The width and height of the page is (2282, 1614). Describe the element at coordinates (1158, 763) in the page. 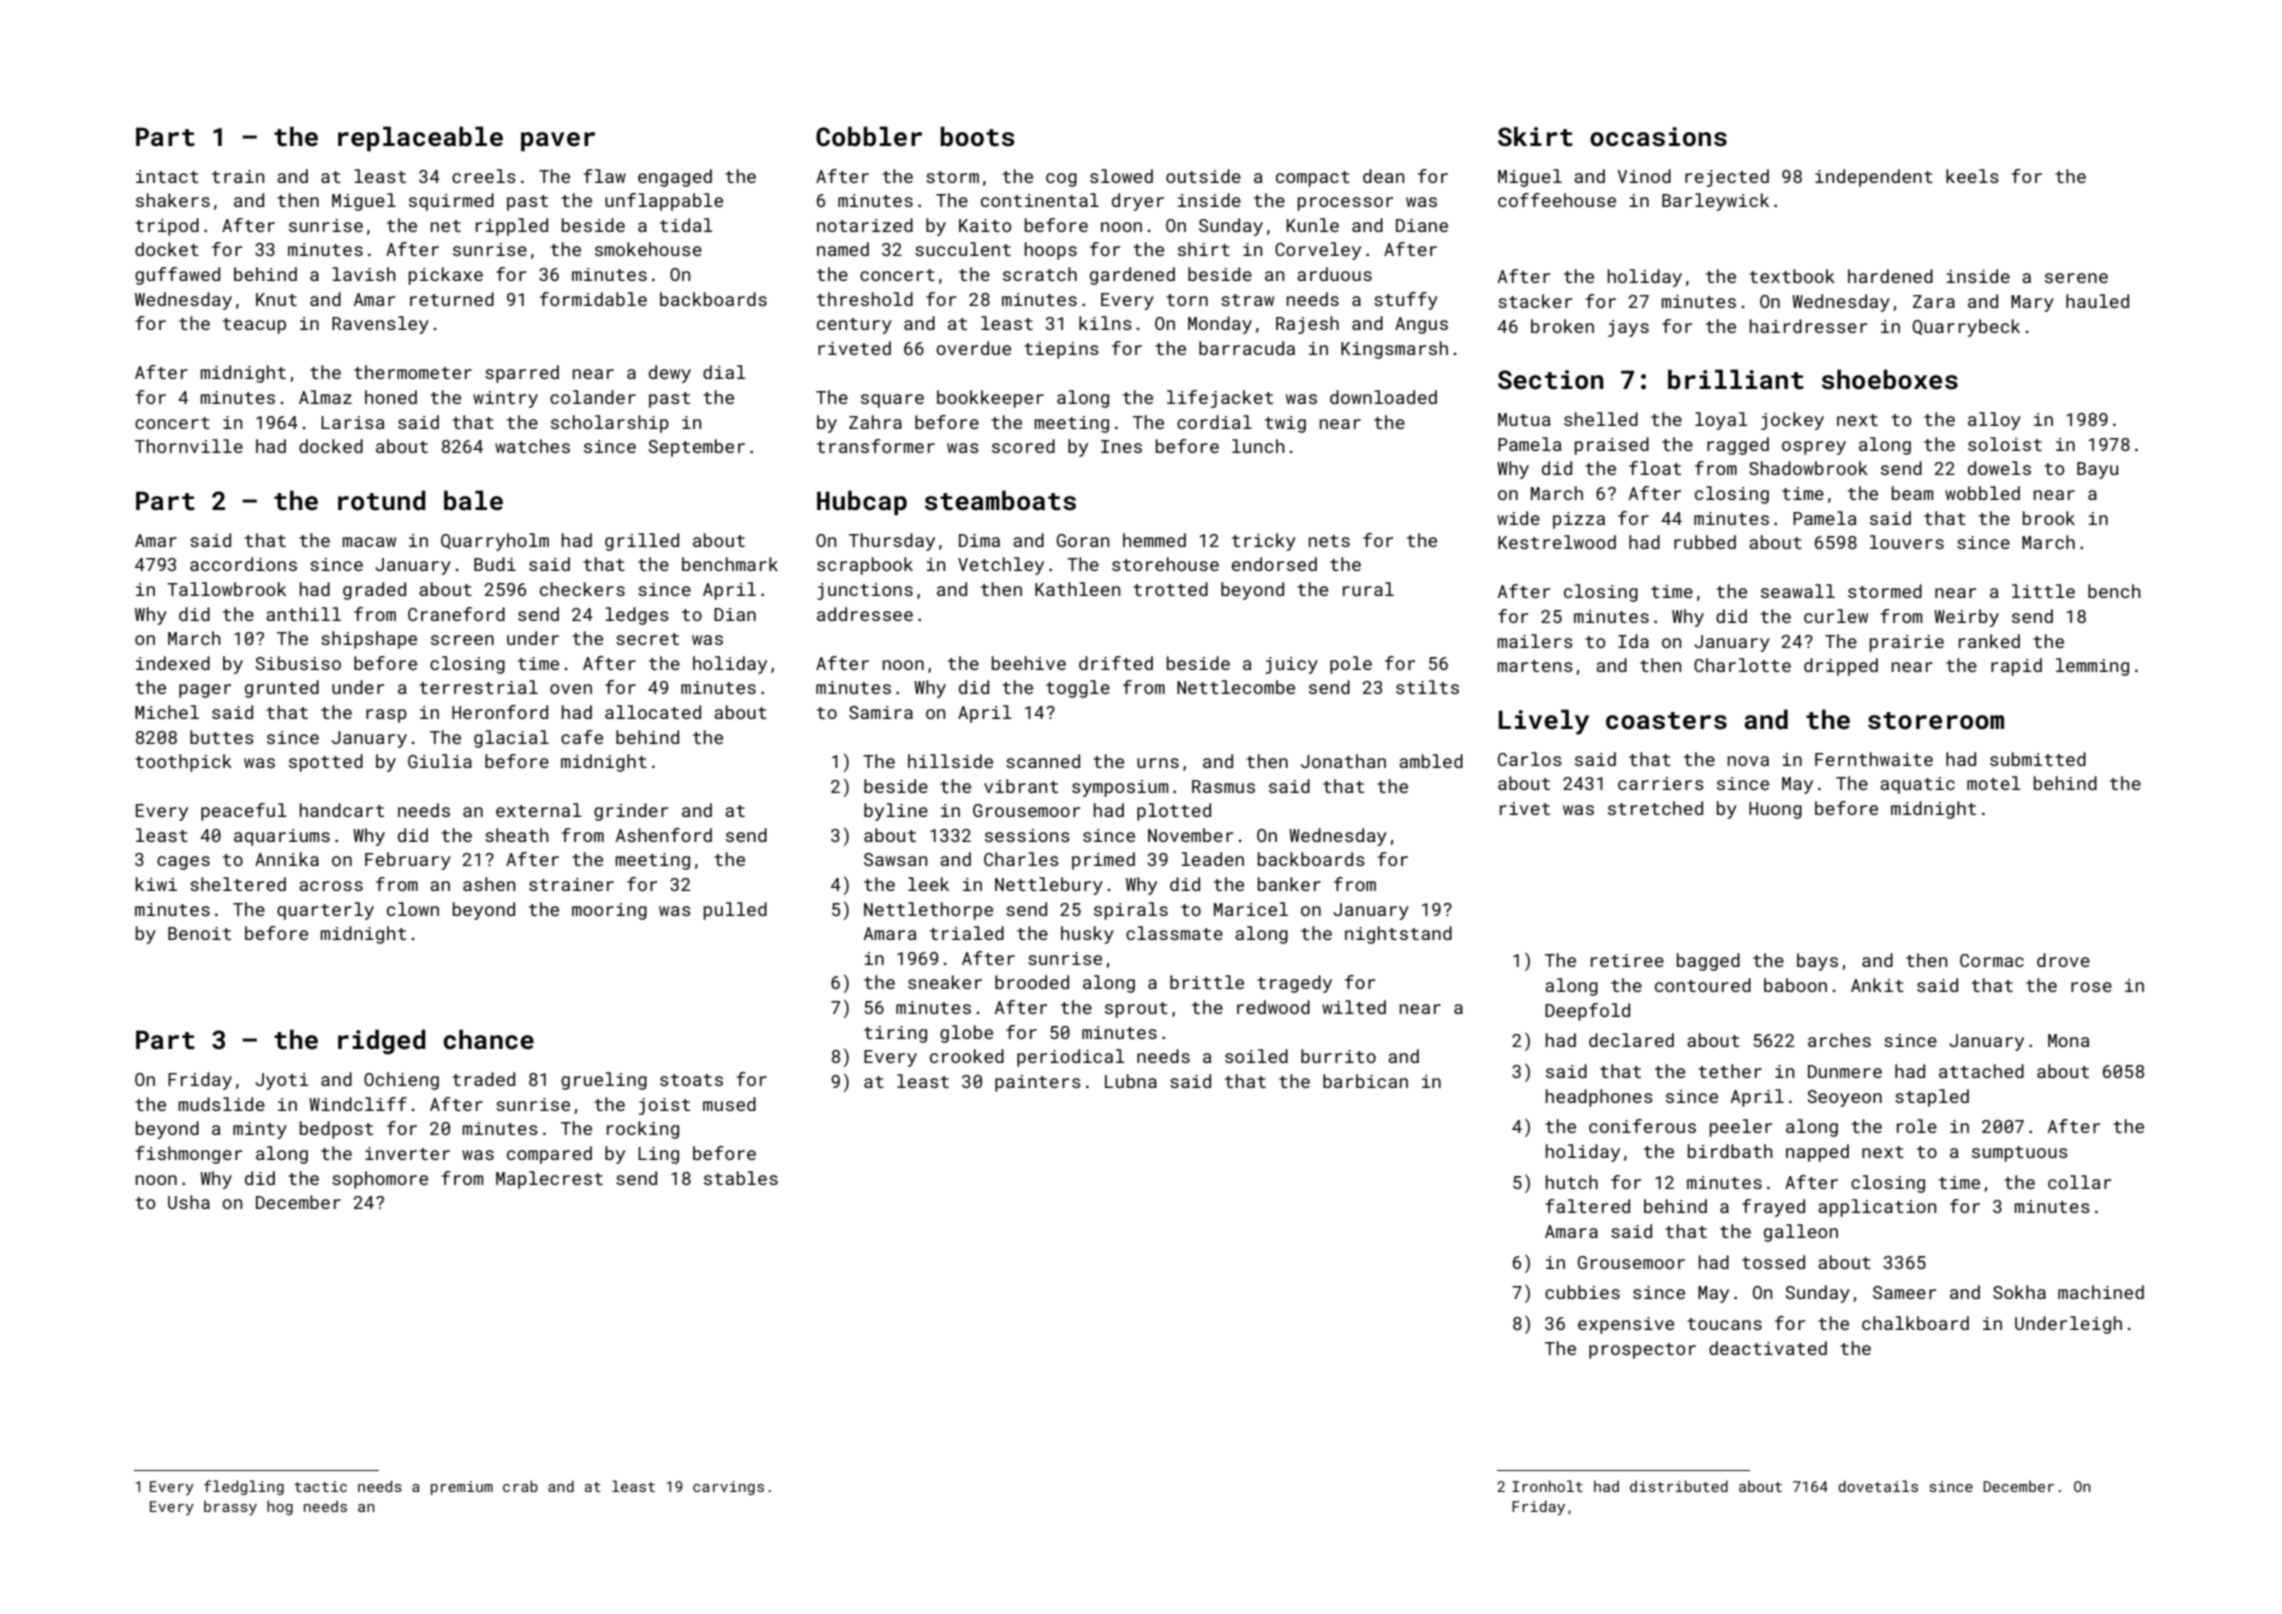

I see `urns` at that location.
